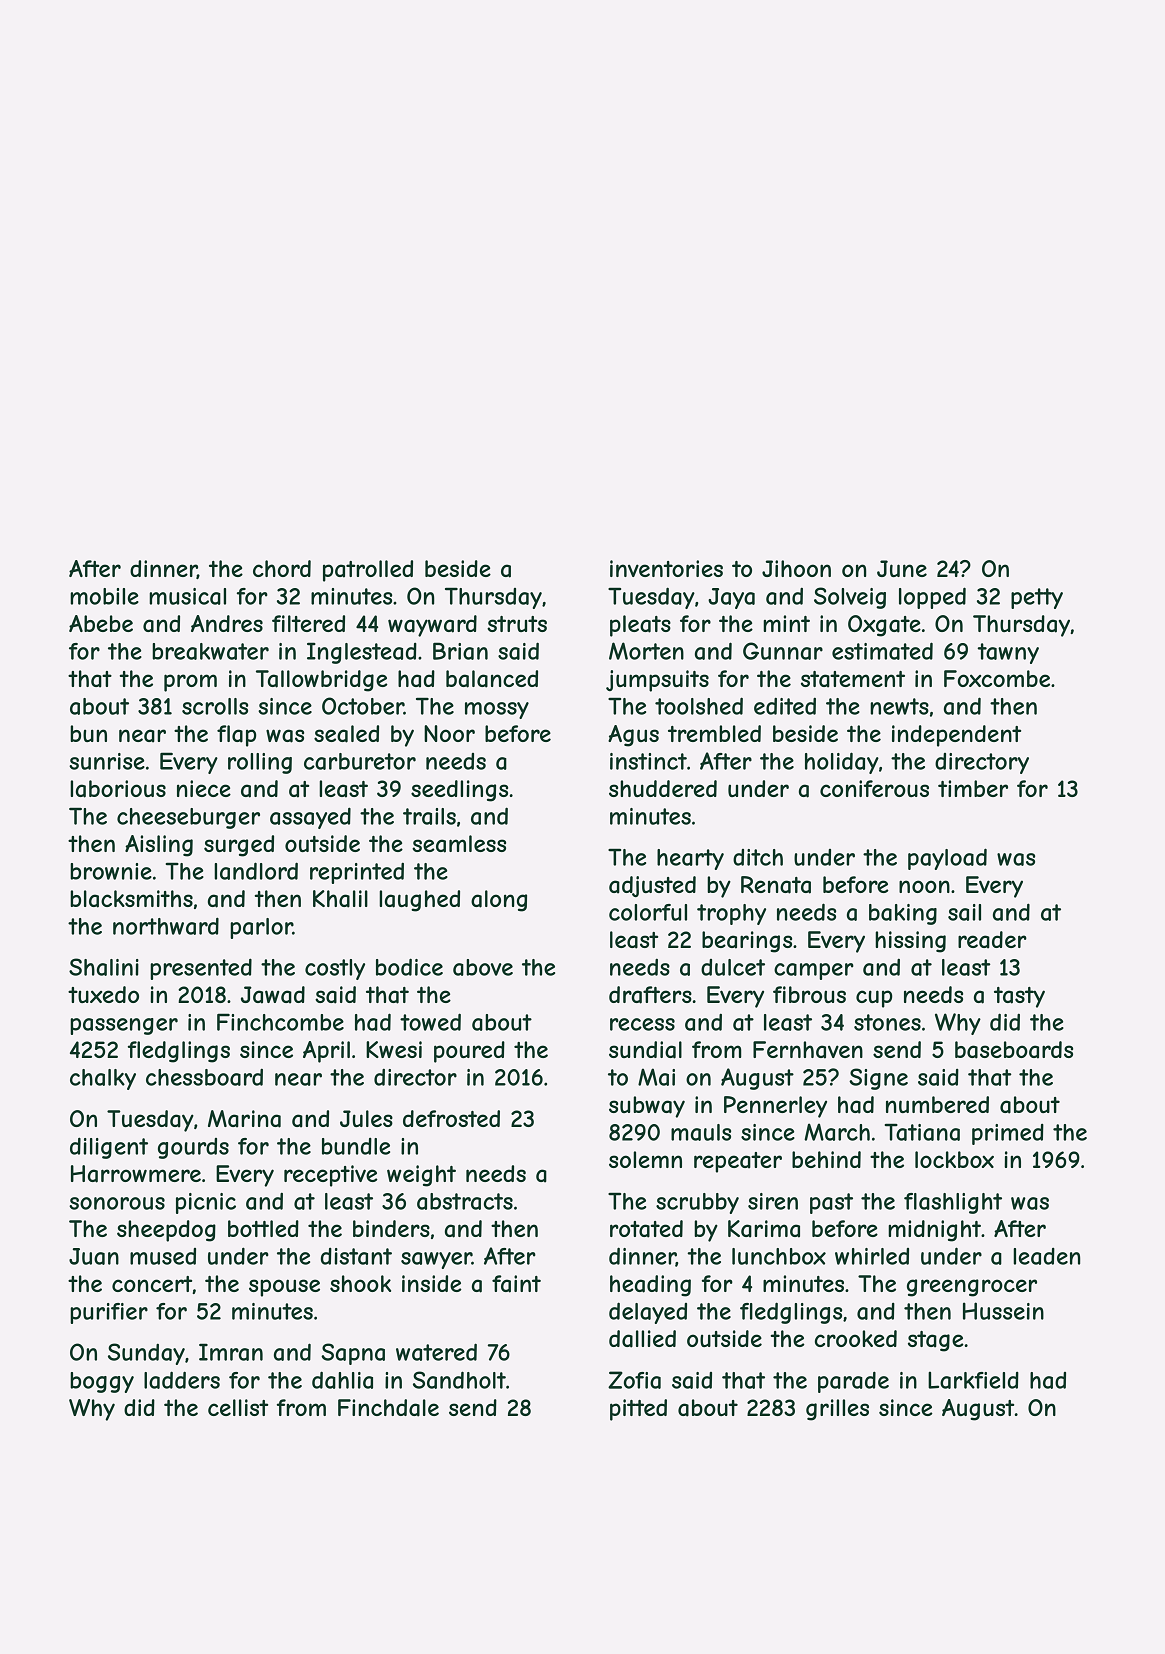 The image size is (1165, 1654). I want to click on Morten, so click(646, 651).
